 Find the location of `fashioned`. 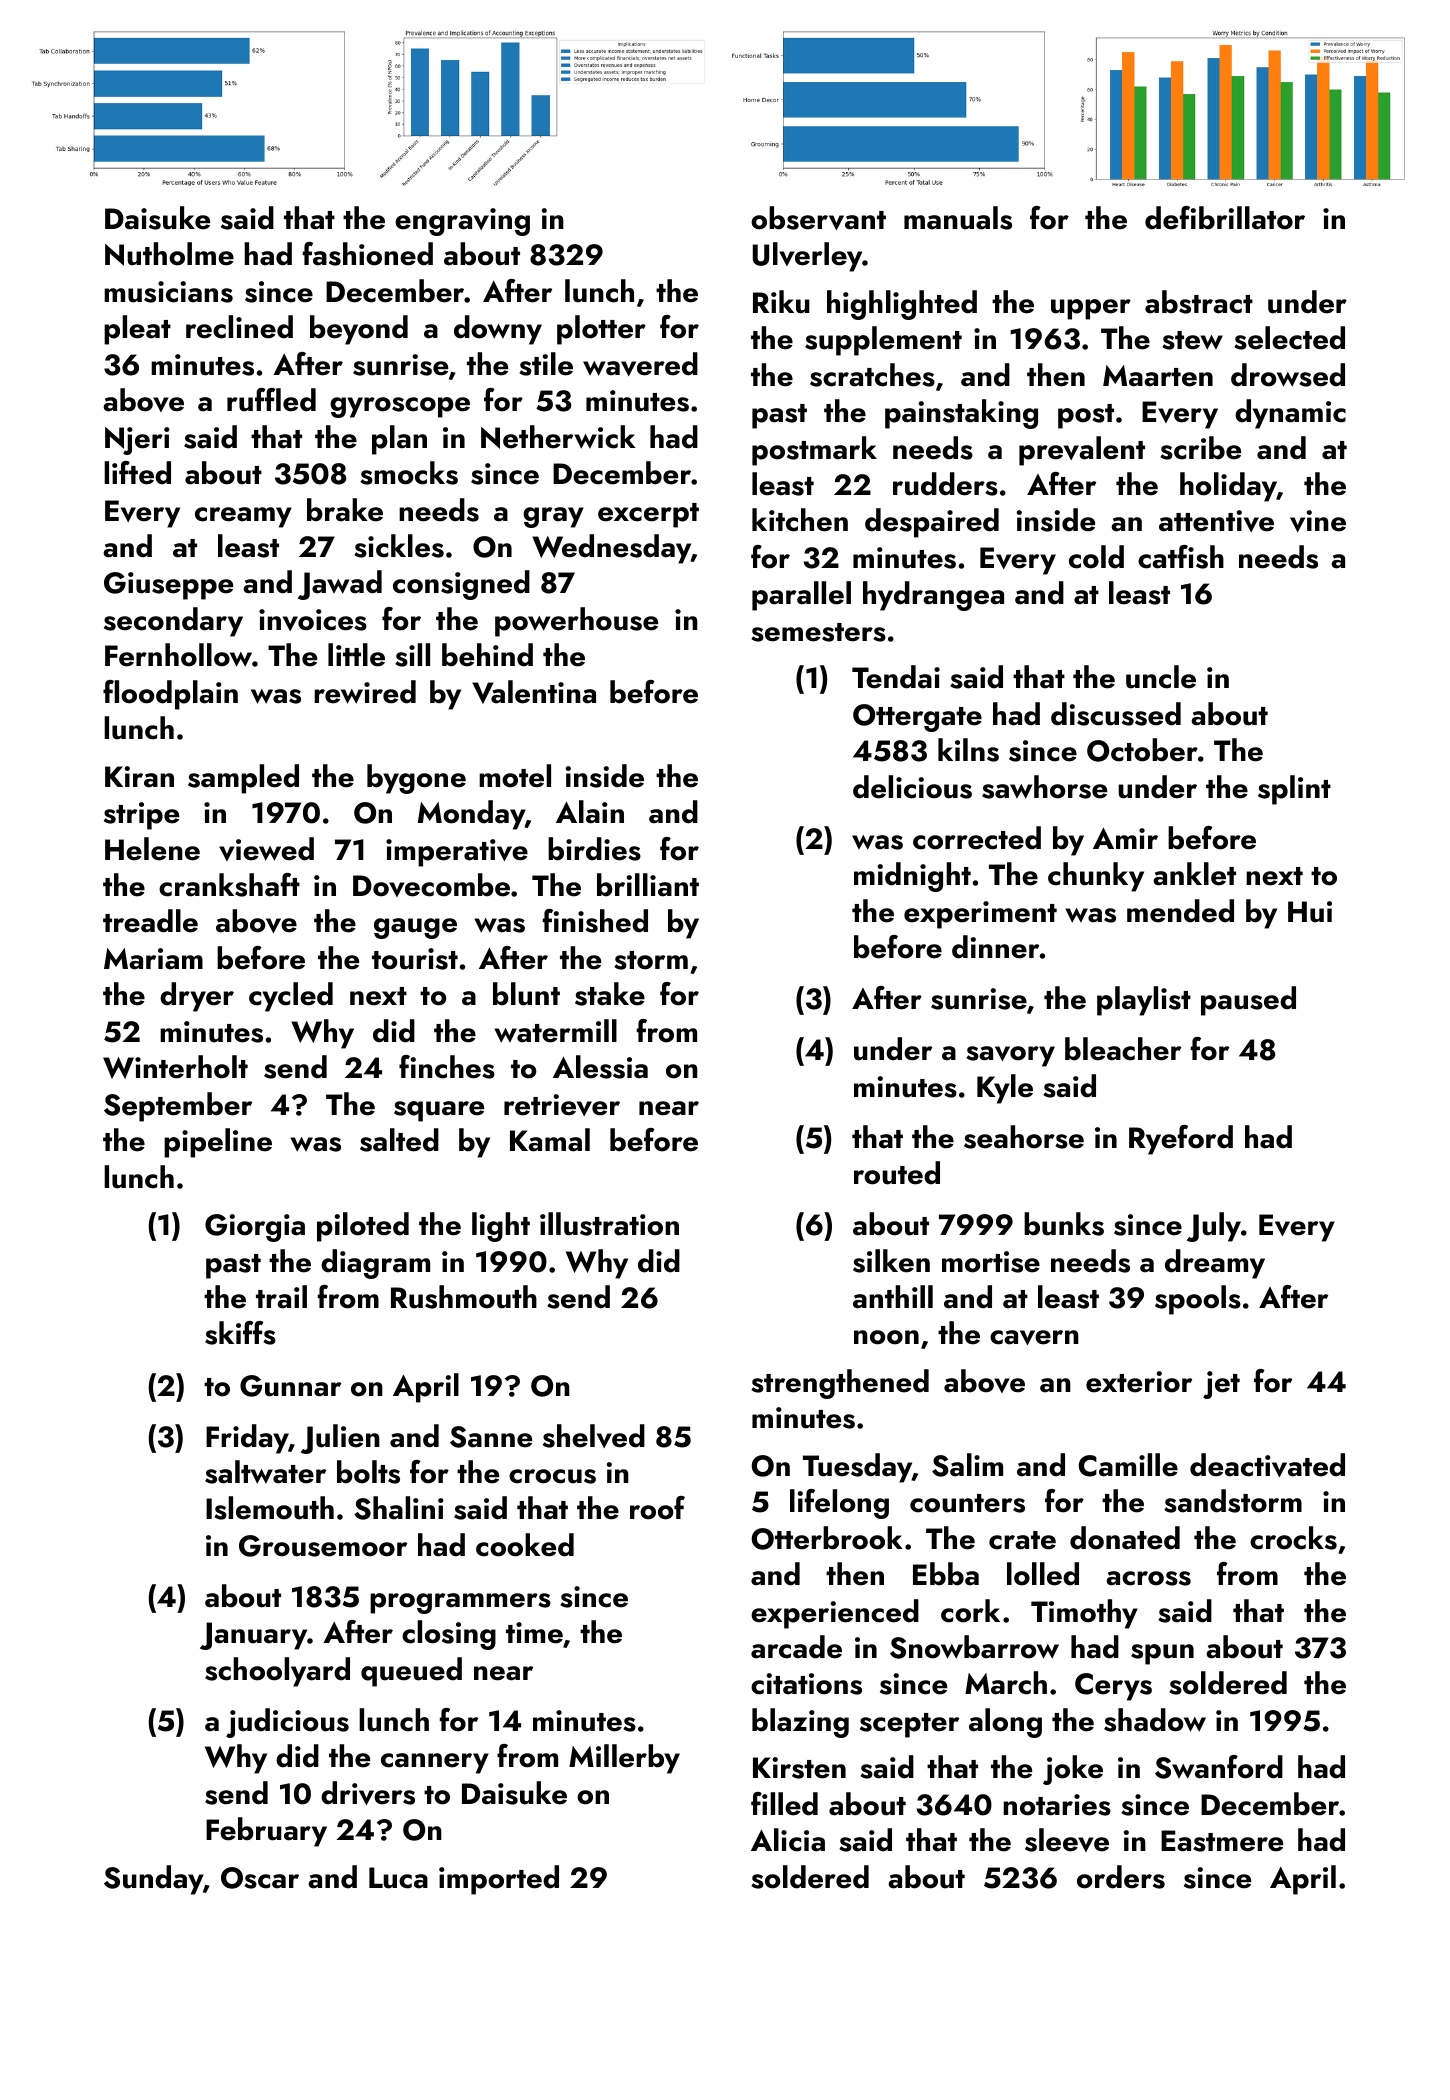

fashioned is located at coordinates (368, 254).
